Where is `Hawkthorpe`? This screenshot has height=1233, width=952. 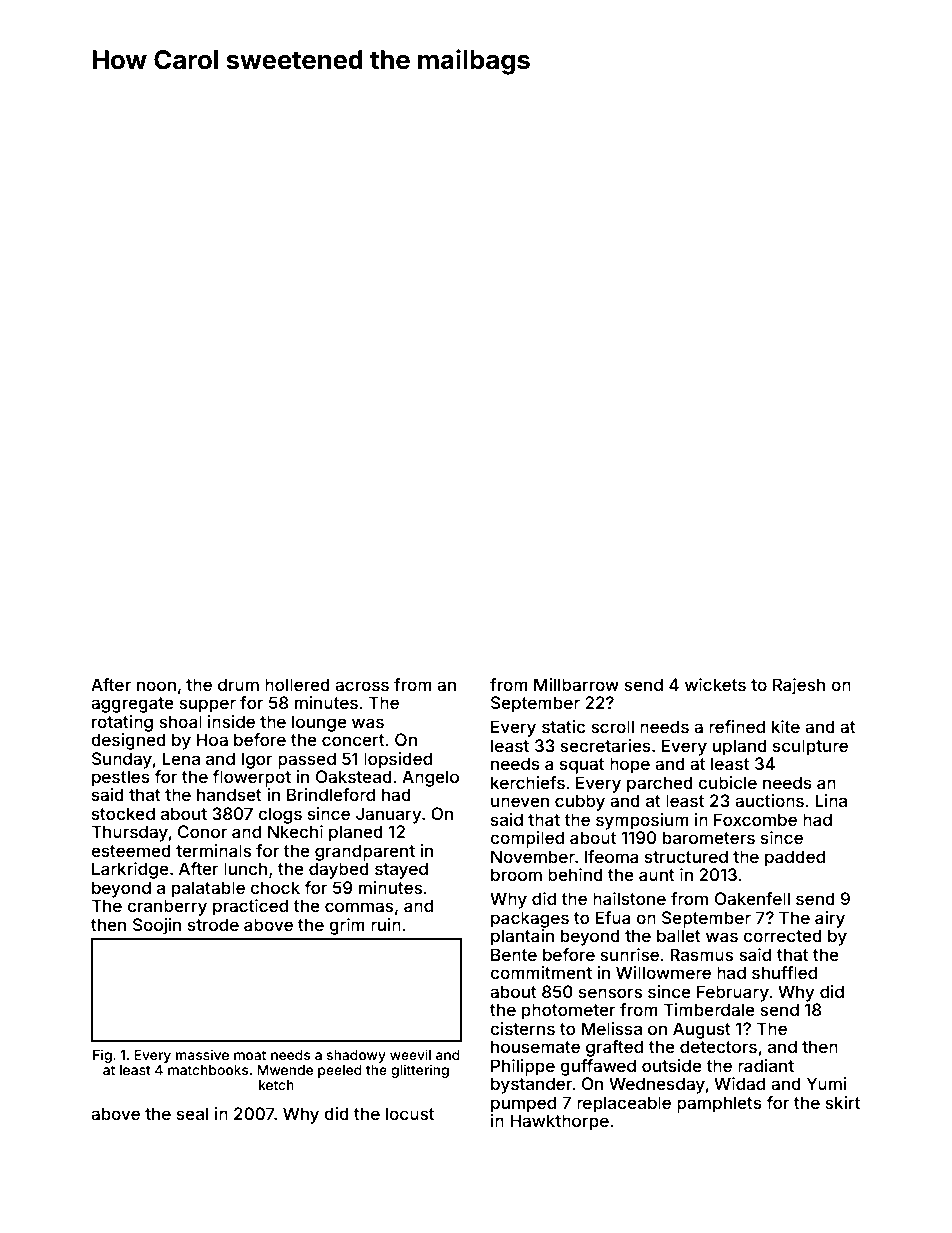 Hawkthorpe is located at coordinates (559, 1122).
